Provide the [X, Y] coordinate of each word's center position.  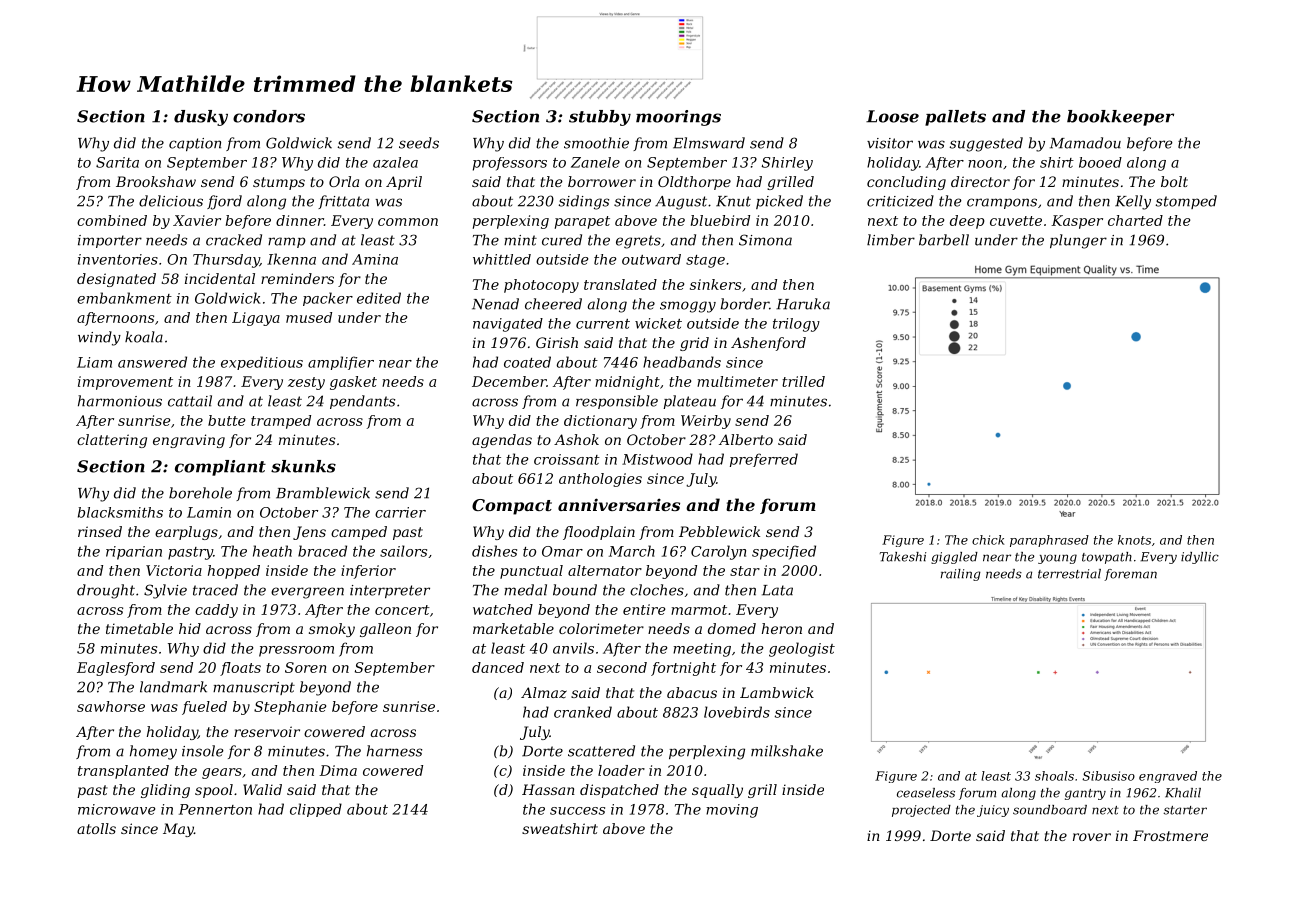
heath [272, 551]
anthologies [600, 480]
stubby [600, 118]
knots [1134, 540]
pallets [955, 118]
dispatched [619, 791]
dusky [201, 118]
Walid [262, 789]
